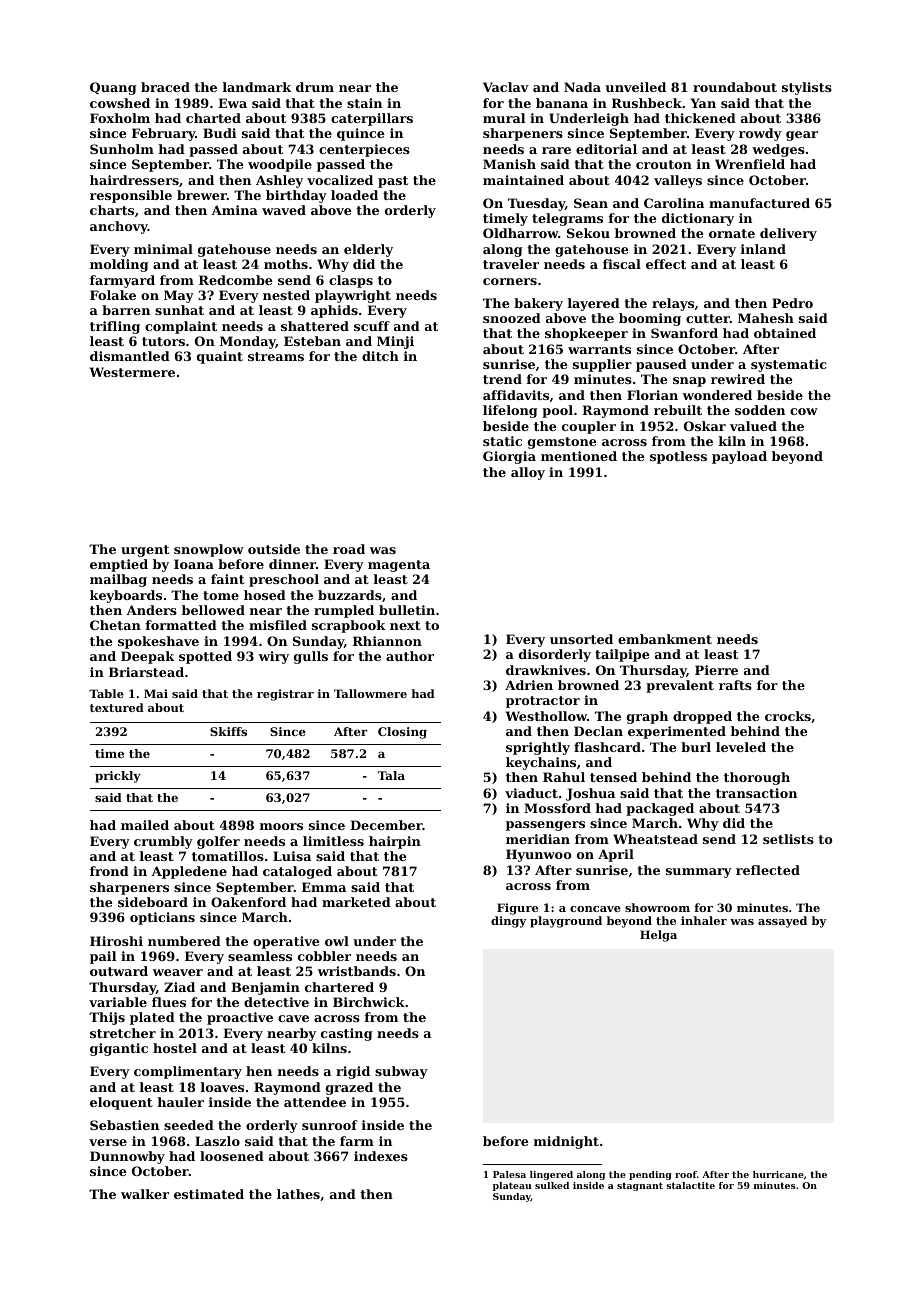 The height and width of the document is (1308, 924). Describe the element at coordinates (108, 1142) in the document. I see `verse` at that location.
